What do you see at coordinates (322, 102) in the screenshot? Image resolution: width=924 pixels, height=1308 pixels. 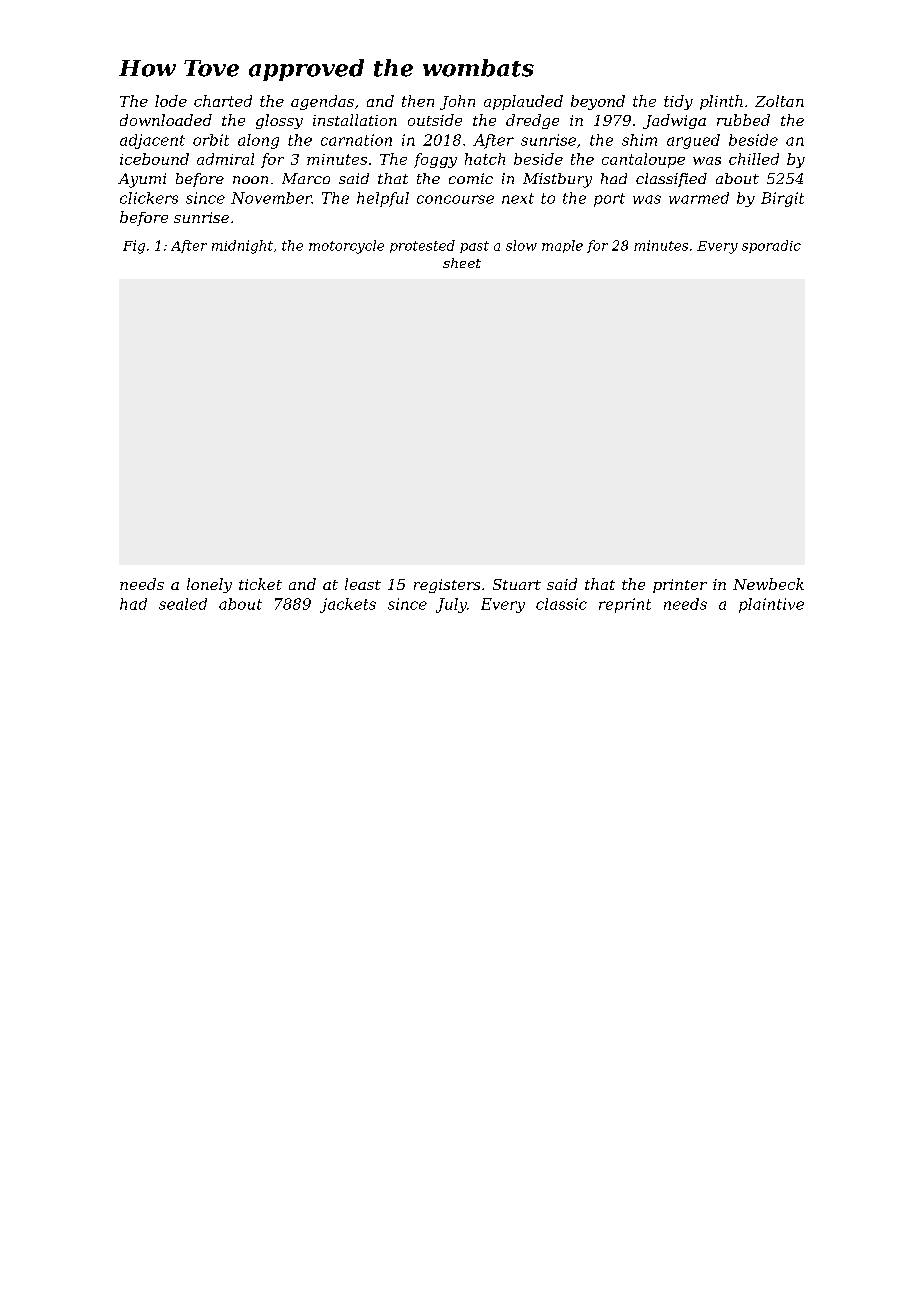 I see `agendas` at bounding box center [322, 102].
